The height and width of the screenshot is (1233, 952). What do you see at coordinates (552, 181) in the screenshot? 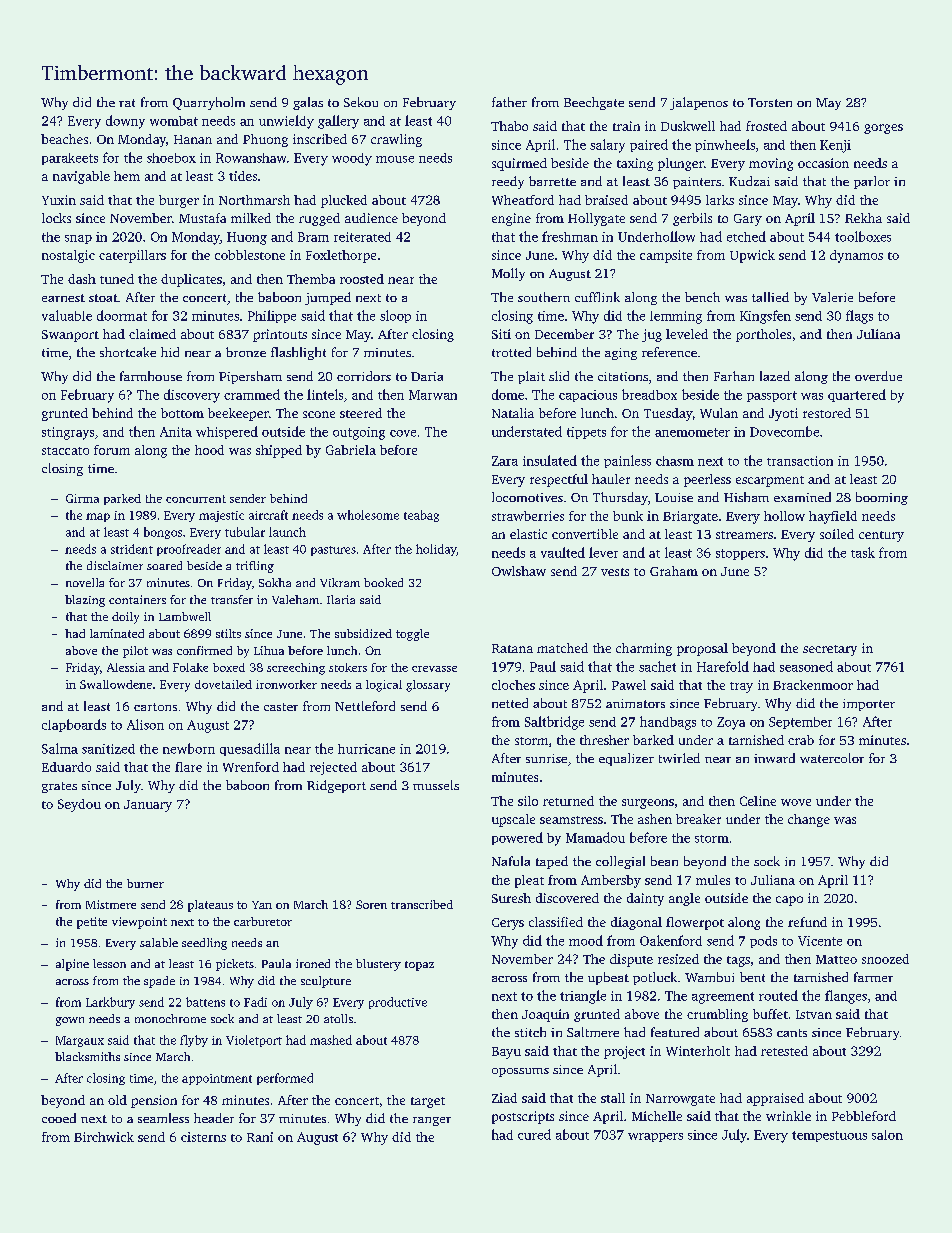
I see `barrette` at bounding box center [552, 181].
